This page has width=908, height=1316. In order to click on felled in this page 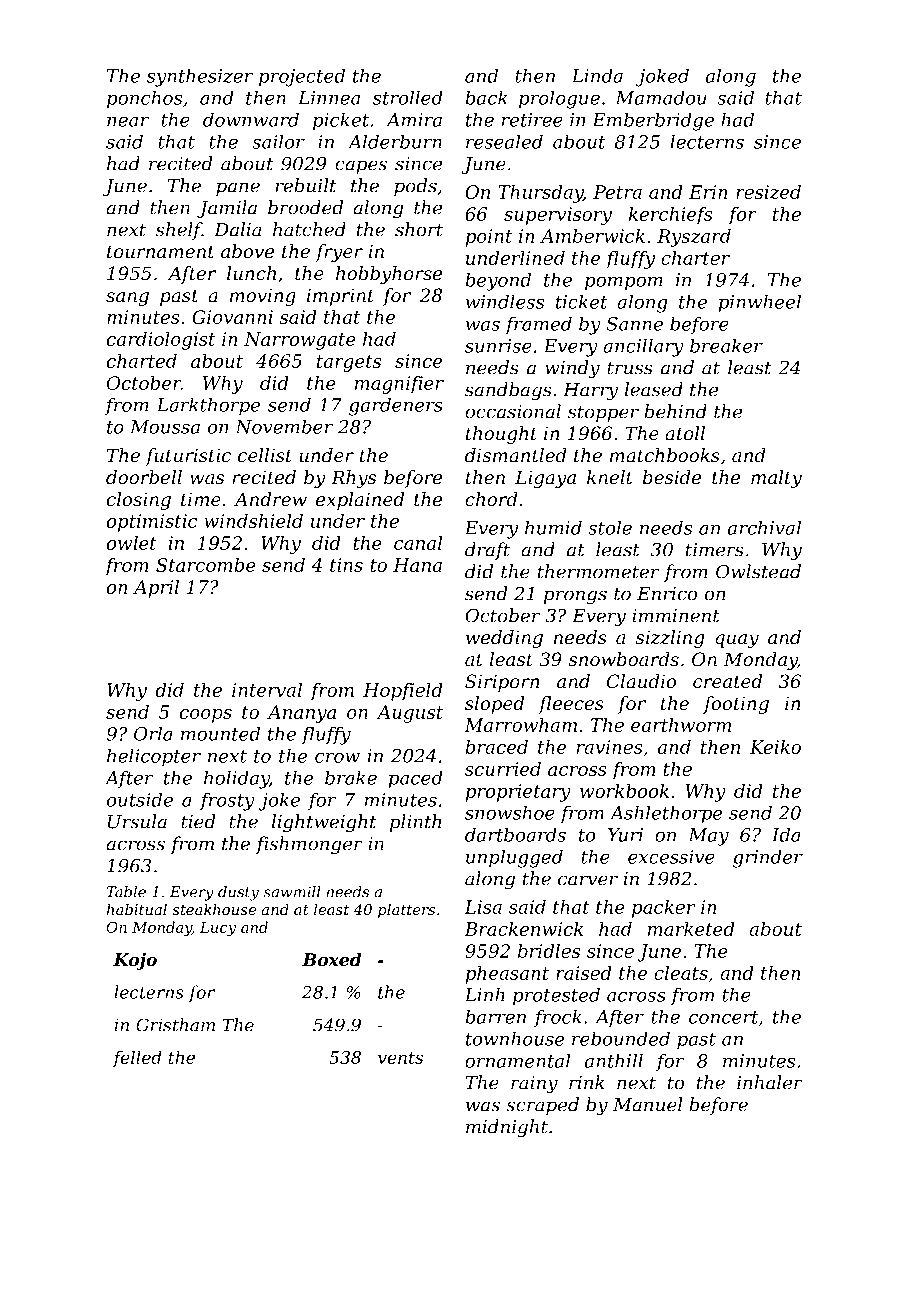, I will do `click(137, 1058)`.
